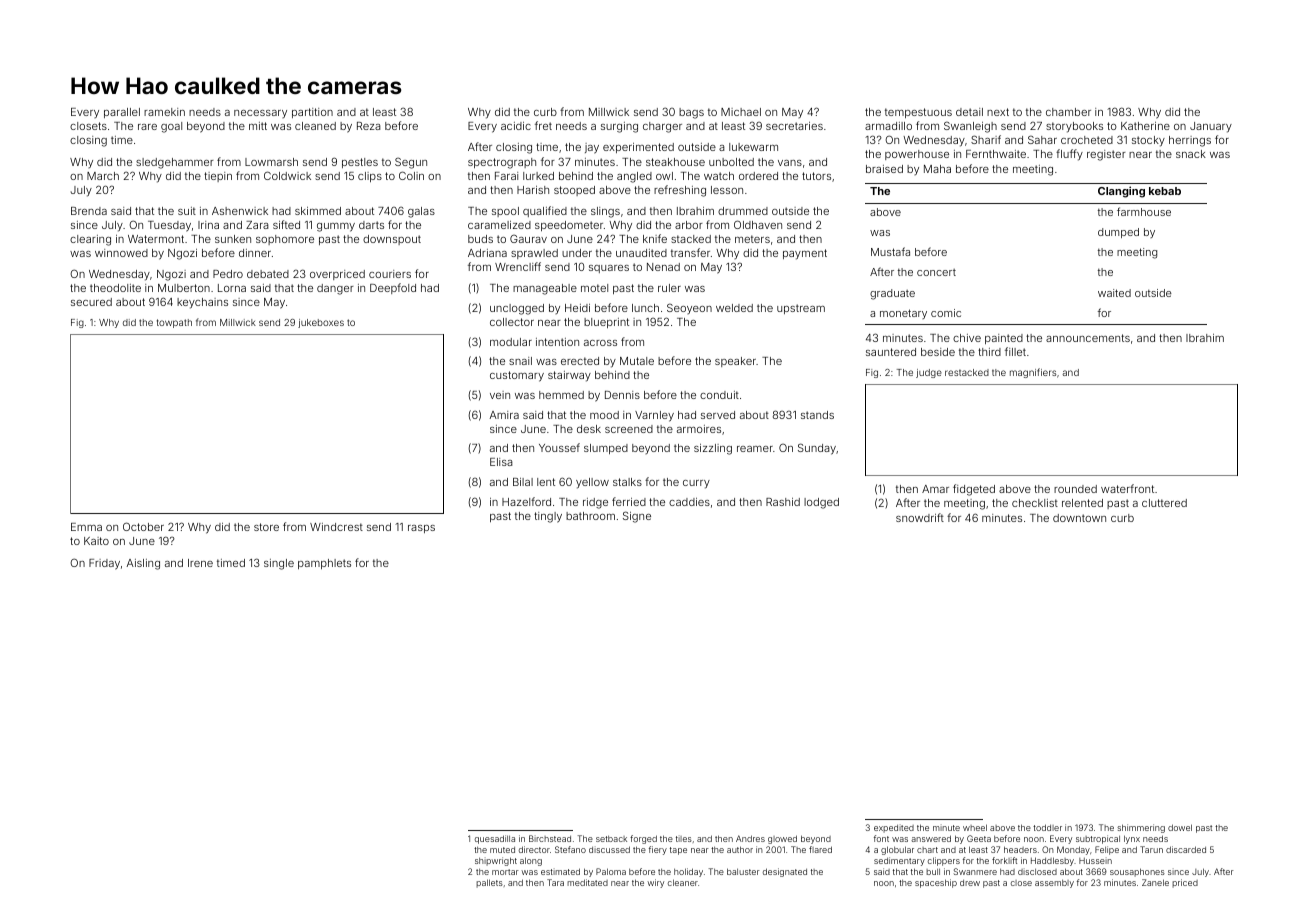 The image size is (1308, 924). What do you see at coordinates (89, 211) in the image?
I see `Brenda` at bounding box center [89, 211].
